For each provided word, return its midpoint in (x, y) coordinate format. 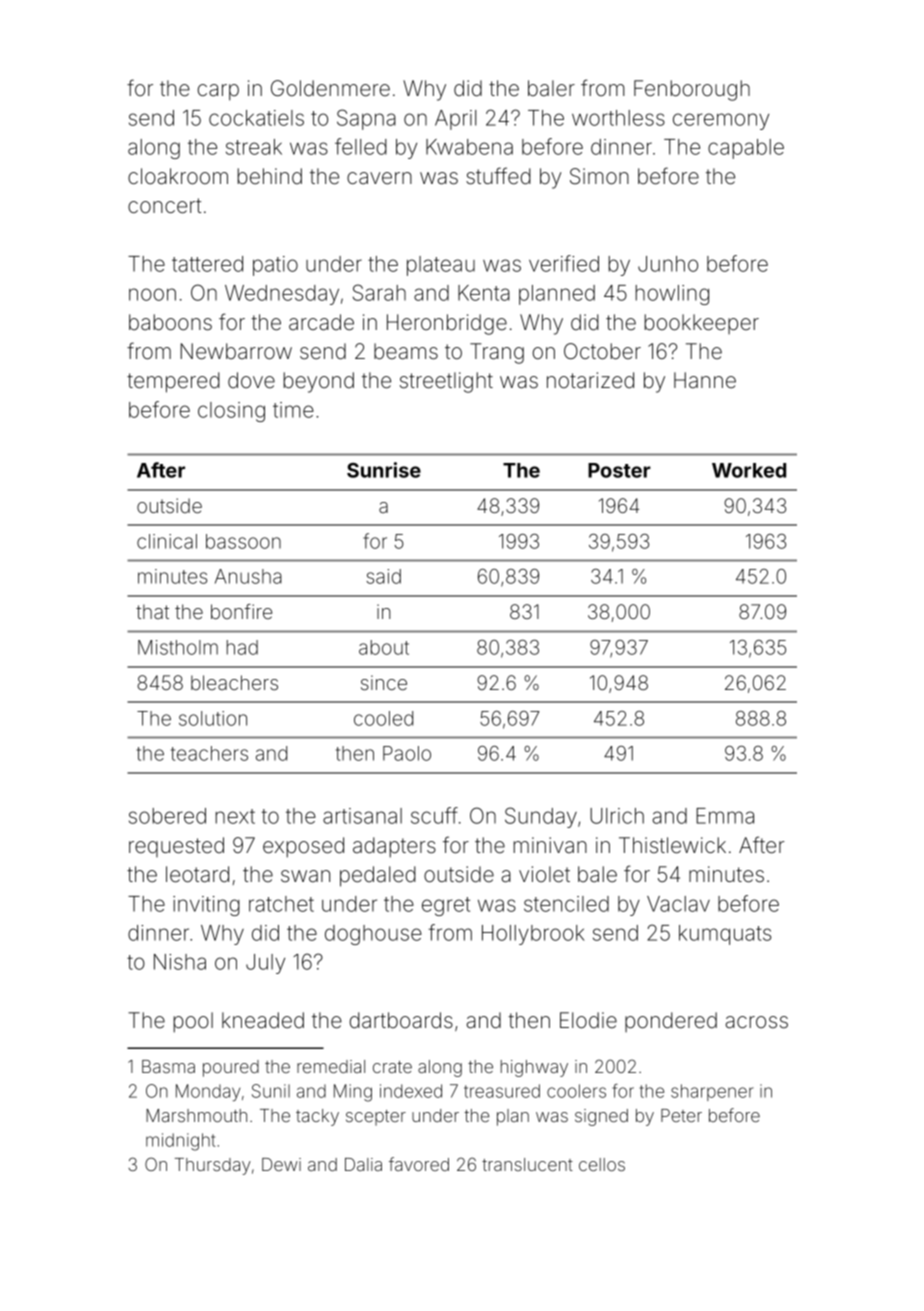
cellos (602, 1164)
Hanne (705, 380)
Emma (725, 816)
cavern (379, 178)
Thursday (213, 1166)
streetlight (446, 382)
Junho (668, 264)
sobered (167, 816)
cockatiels (256, 118)
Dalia (363, 1164)
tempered (173, 382)
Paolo (407, 753)
